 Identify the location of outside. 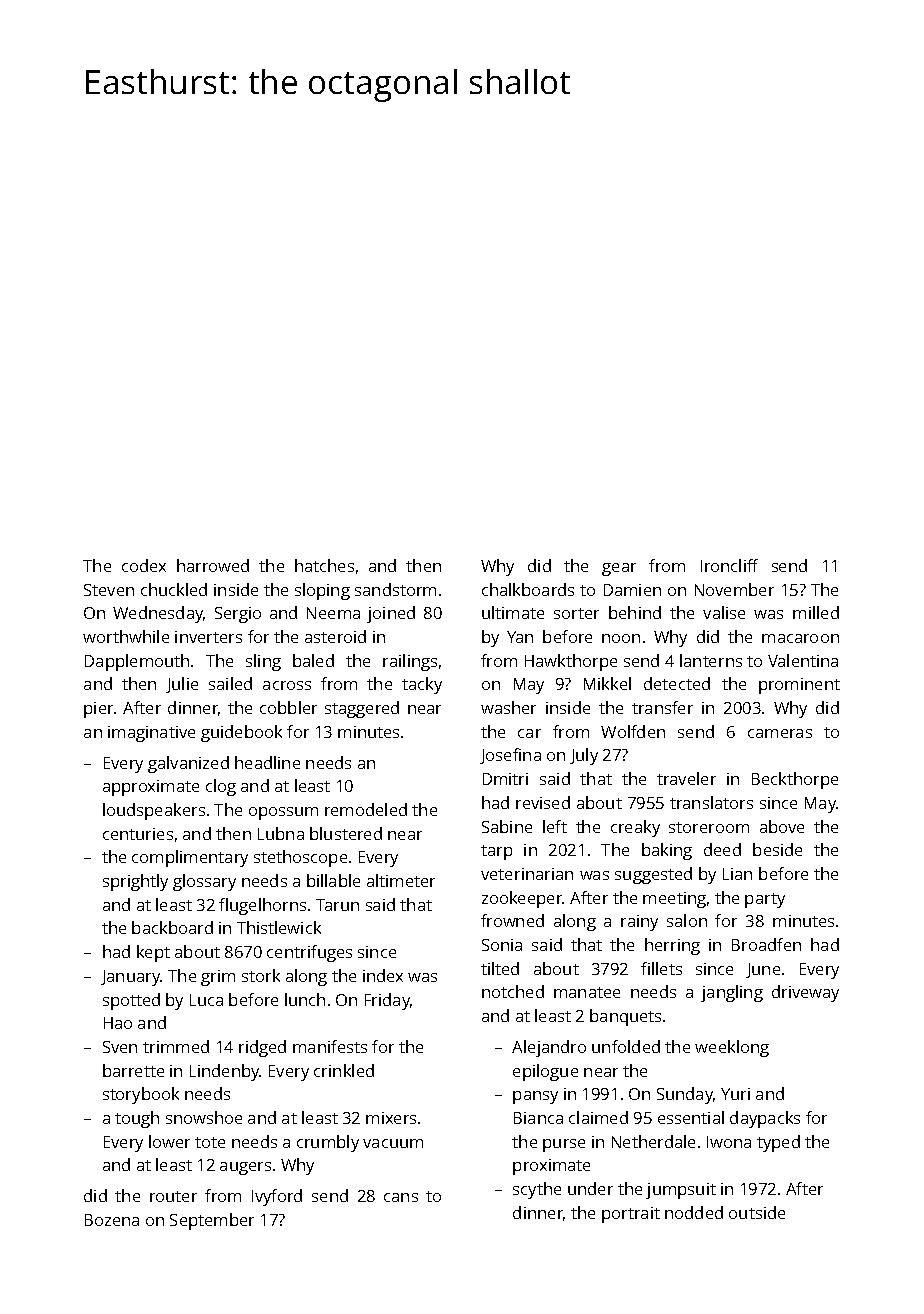
(757, 1212).
